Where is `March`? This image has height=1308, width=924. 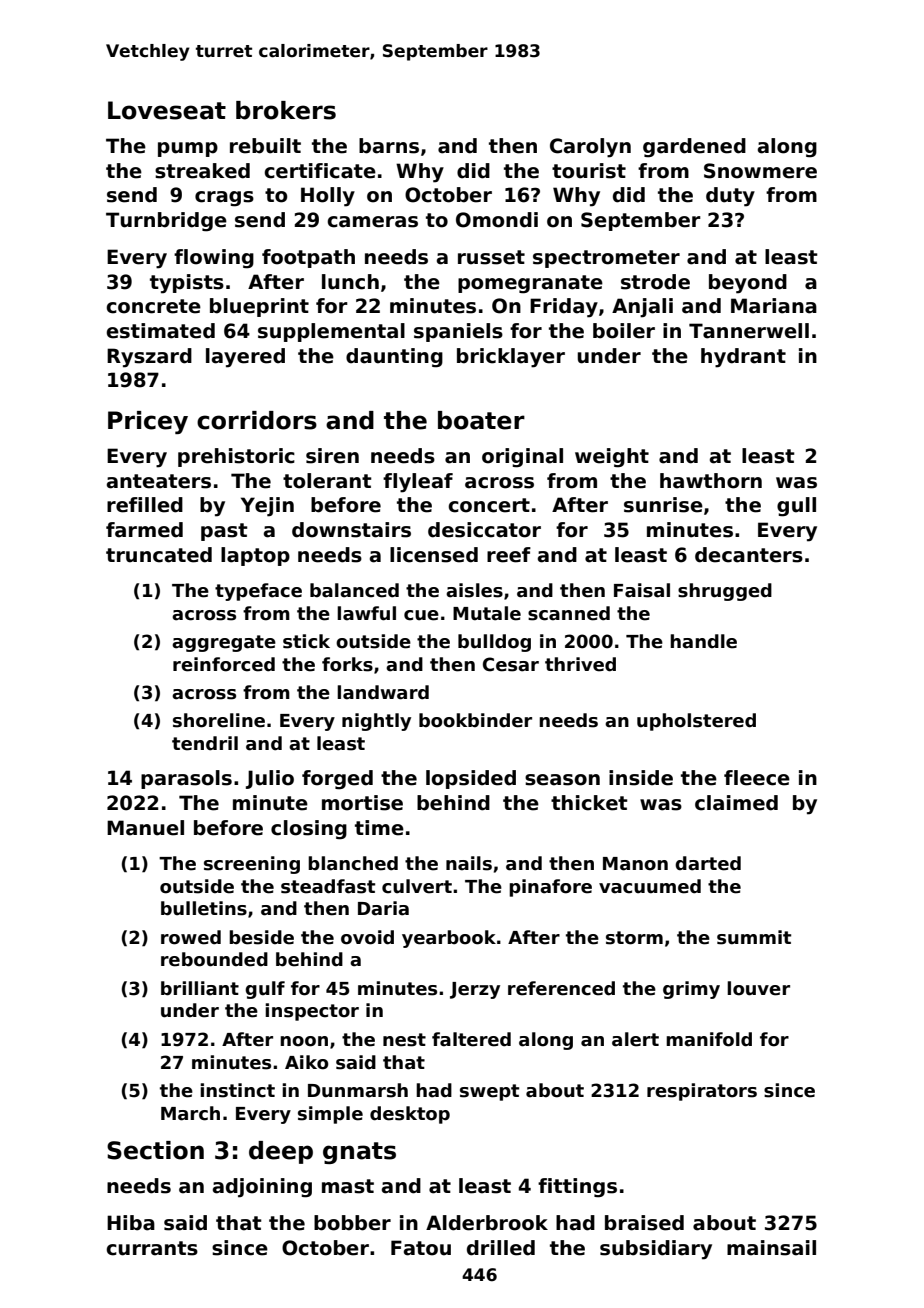 March is located at coordinates (190, 1113).
